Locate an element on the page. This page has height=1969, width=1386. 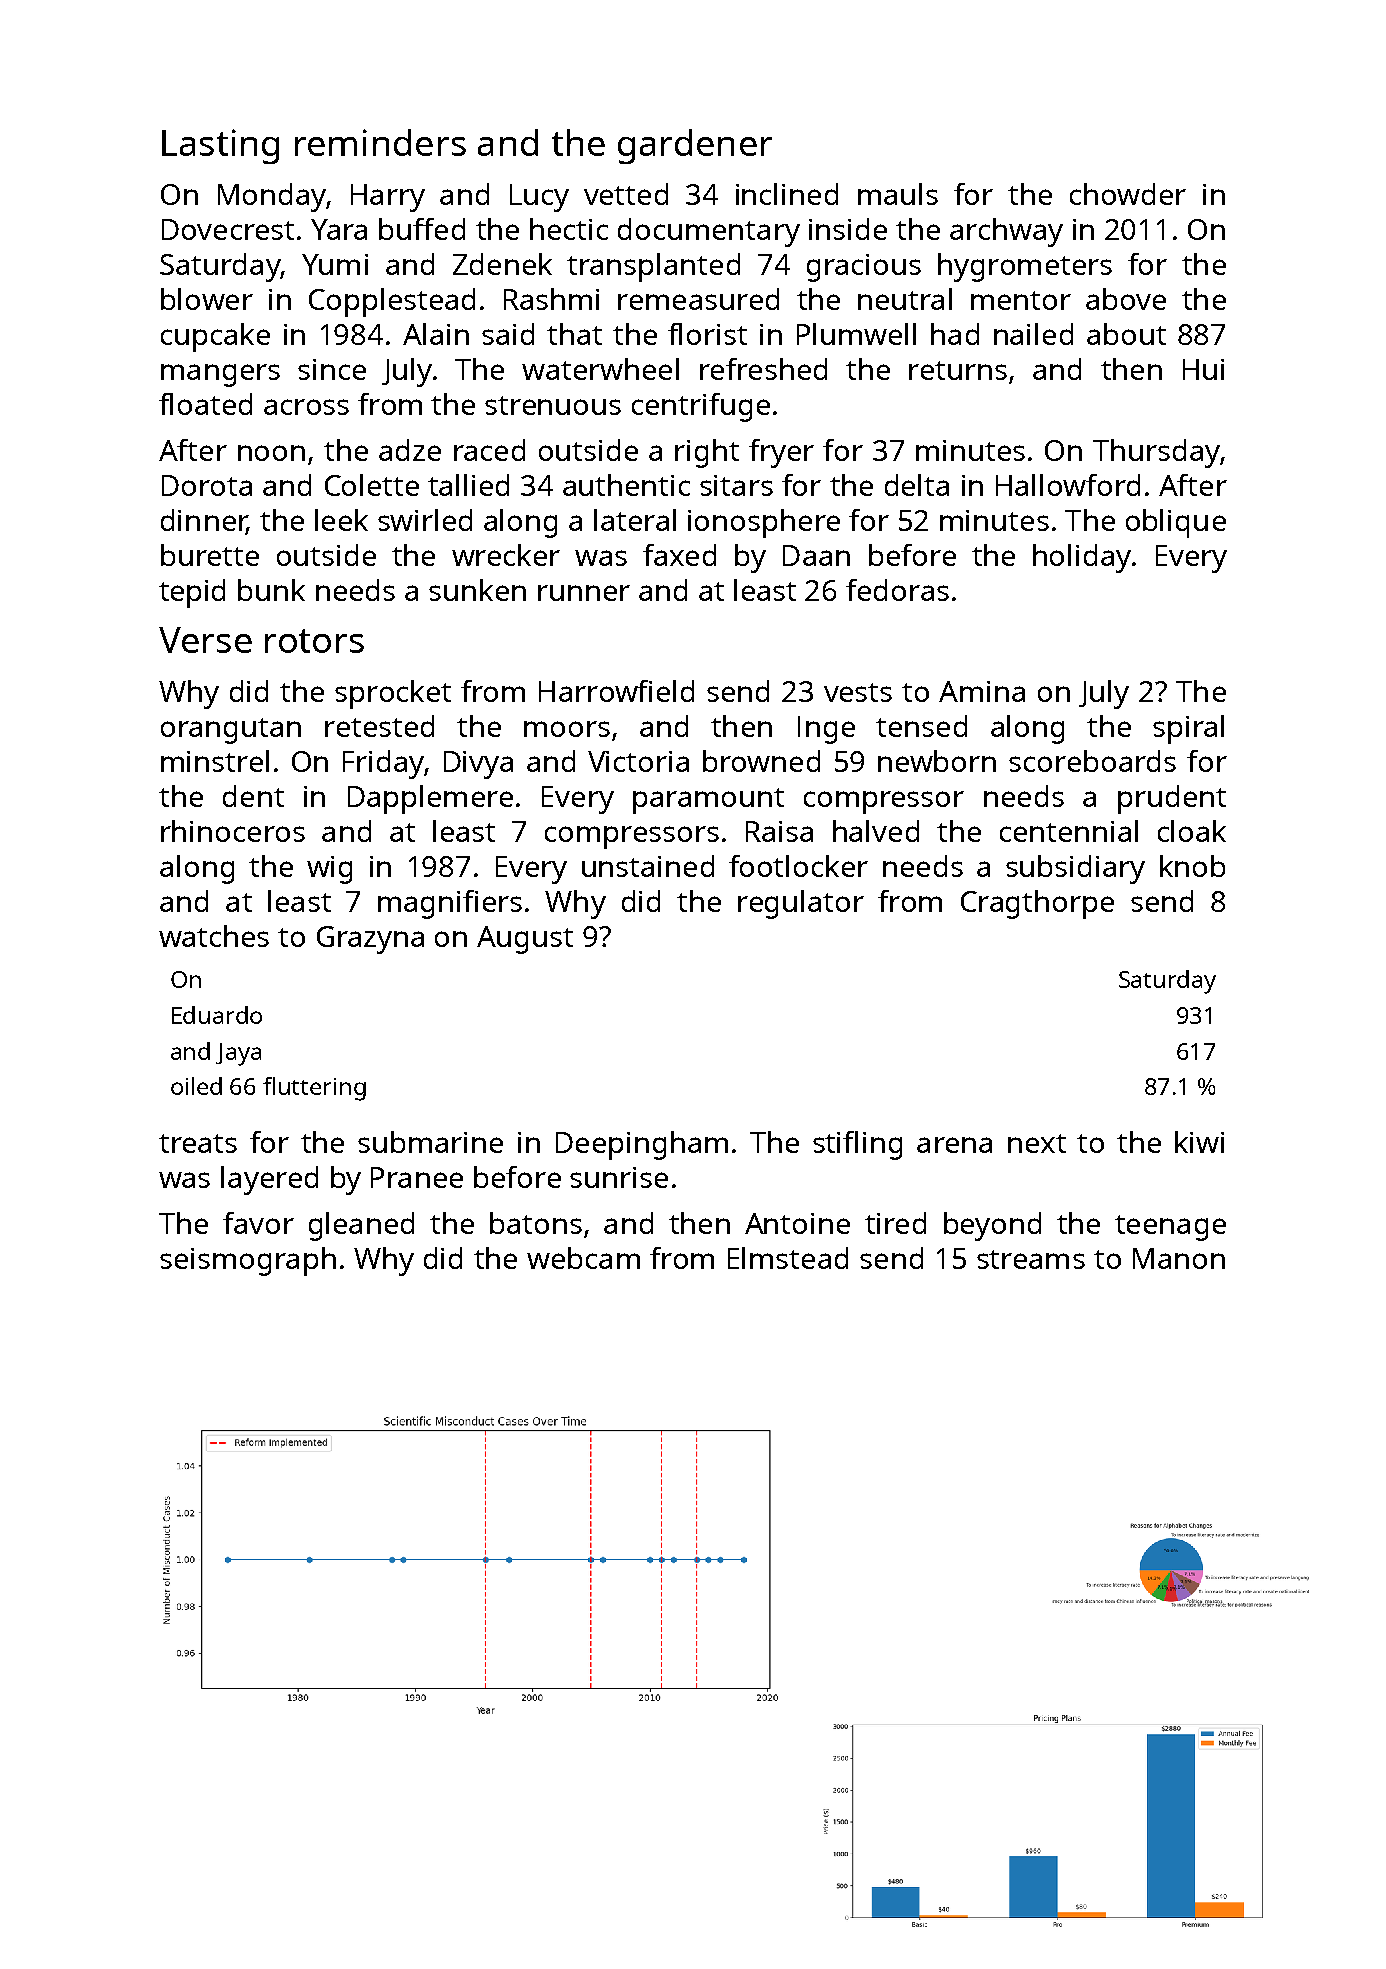
layered is located at coordinates (269, 1180).
